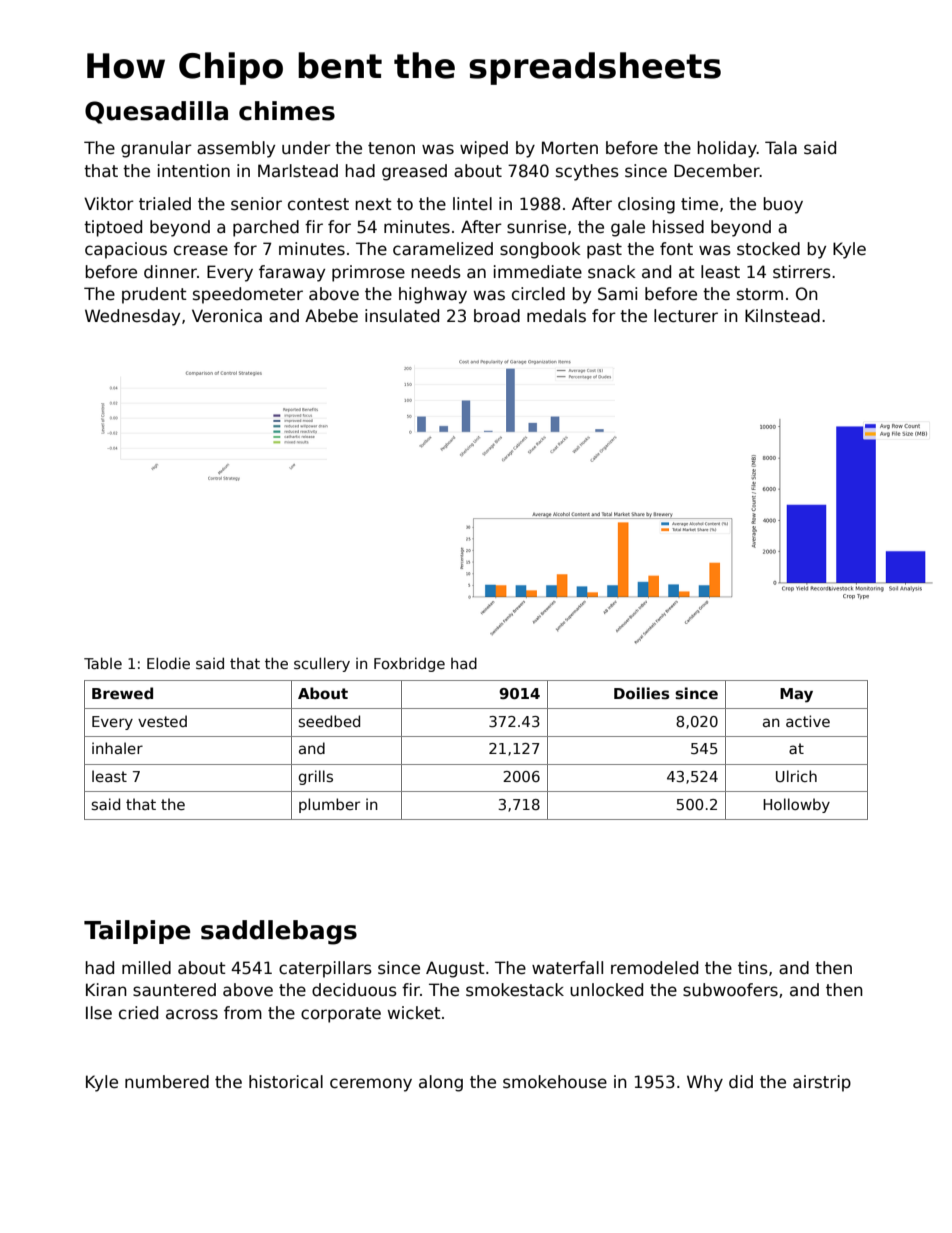 Image resolution: width=952 pixels, height=1233 pixels. What do you see at coordinates (287, 111) in the document?
I see `chimes` at bounding box center [287, 111].
